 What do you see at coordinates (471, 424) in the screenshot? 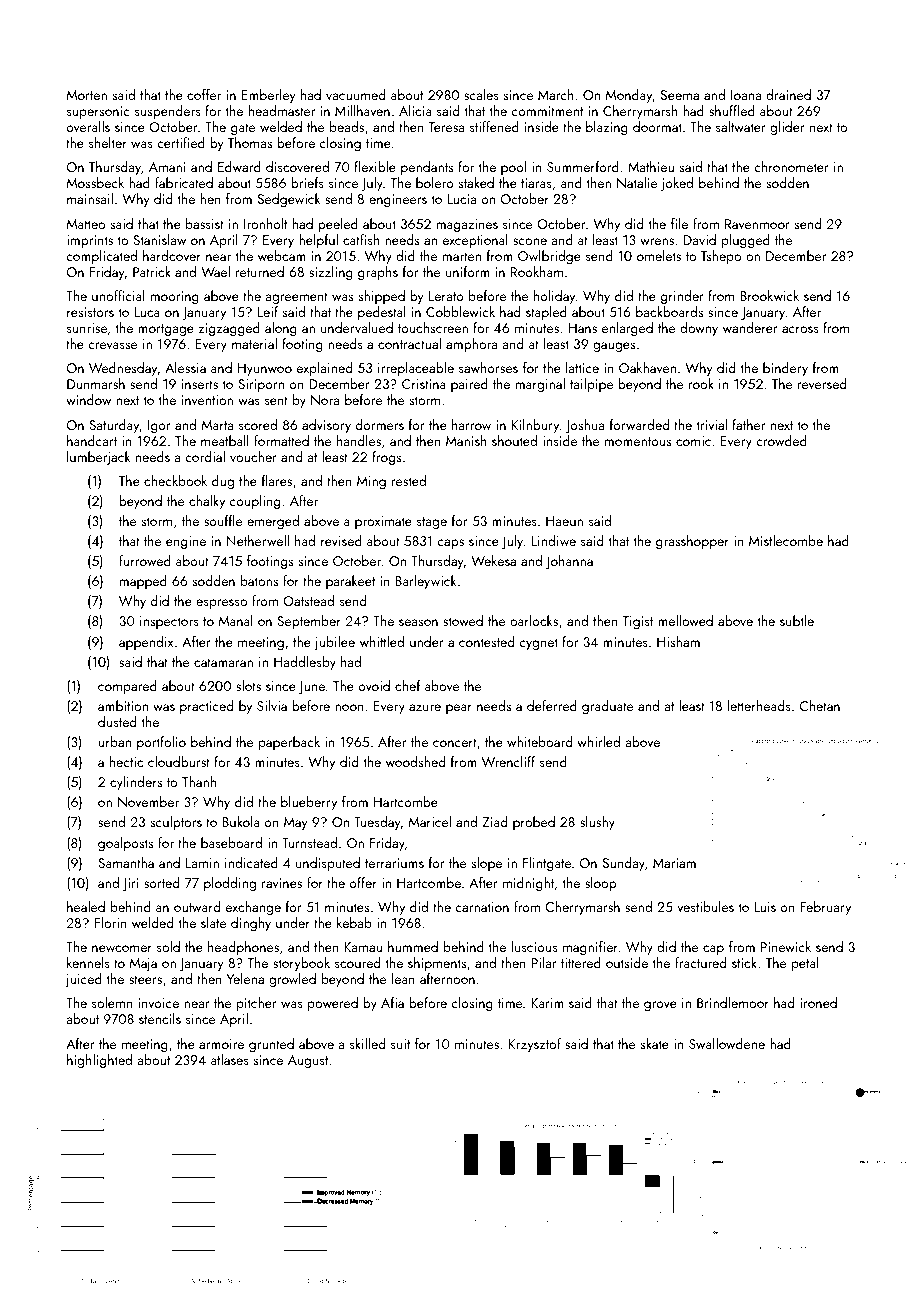
I see `harrow` at bounding box center [471, 424].
